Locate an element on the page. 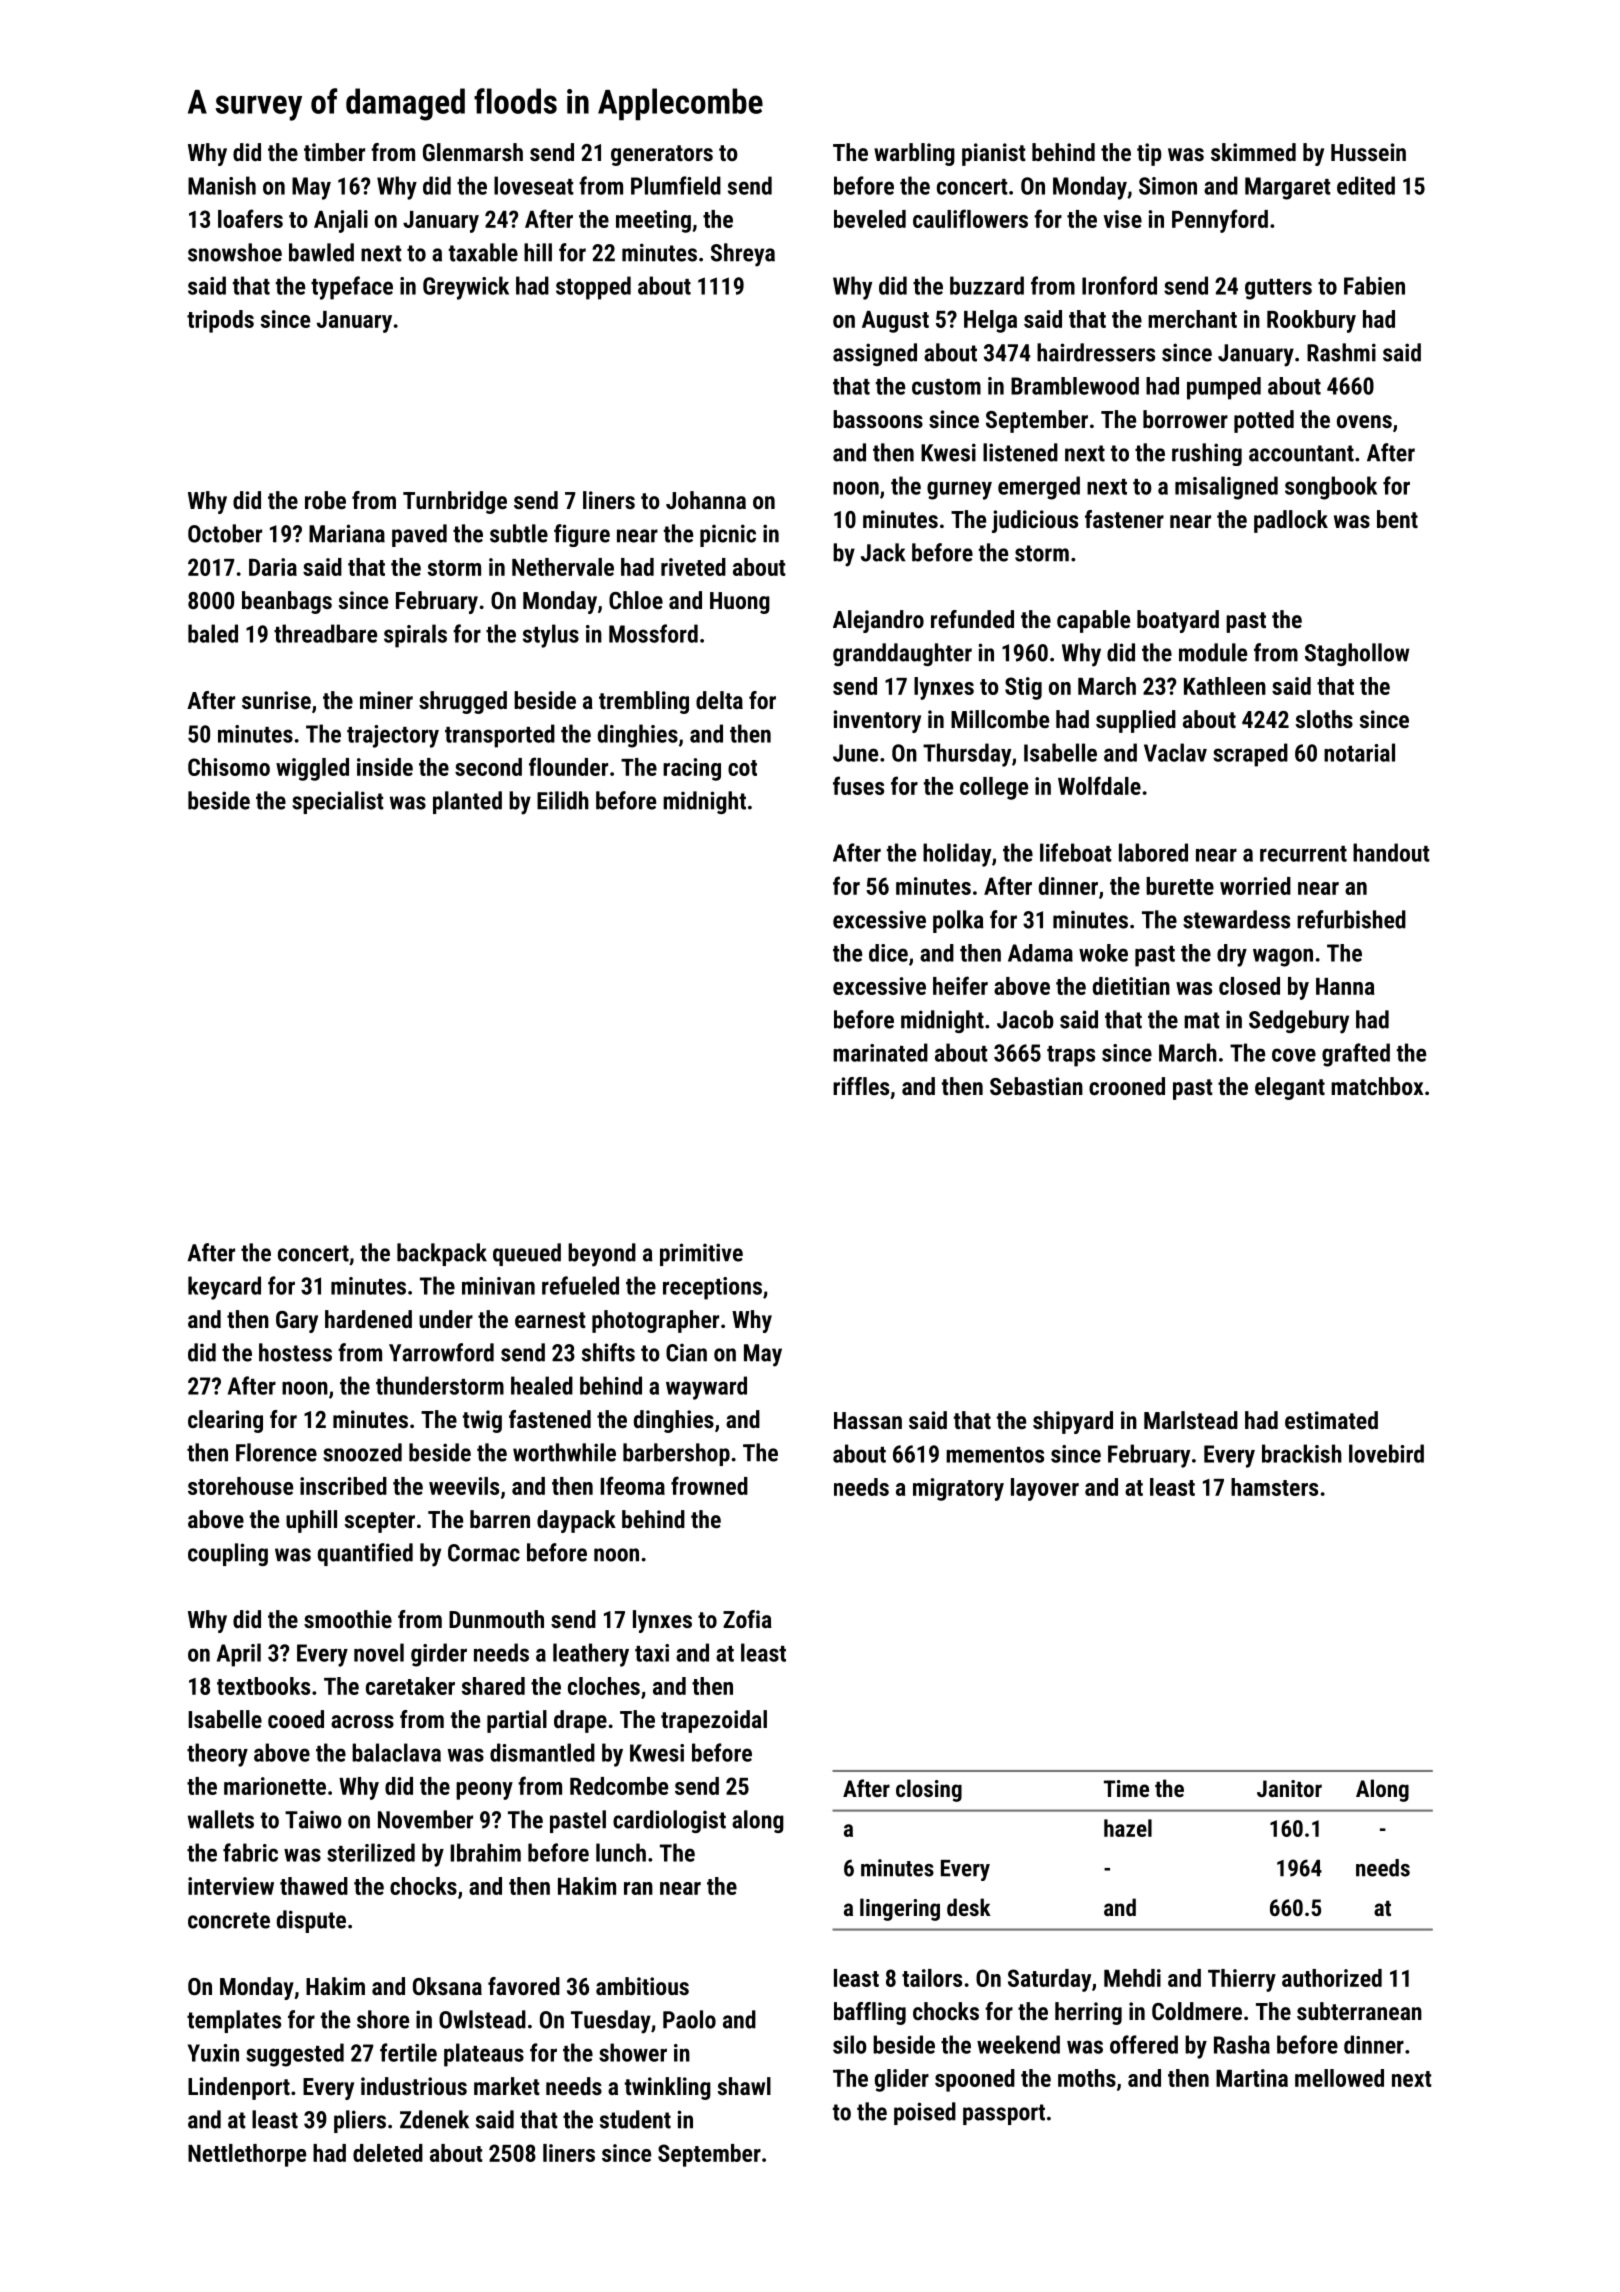 The width and height of the document is (1620, 2292). Hussein is located at coordinates (1368, 152).
